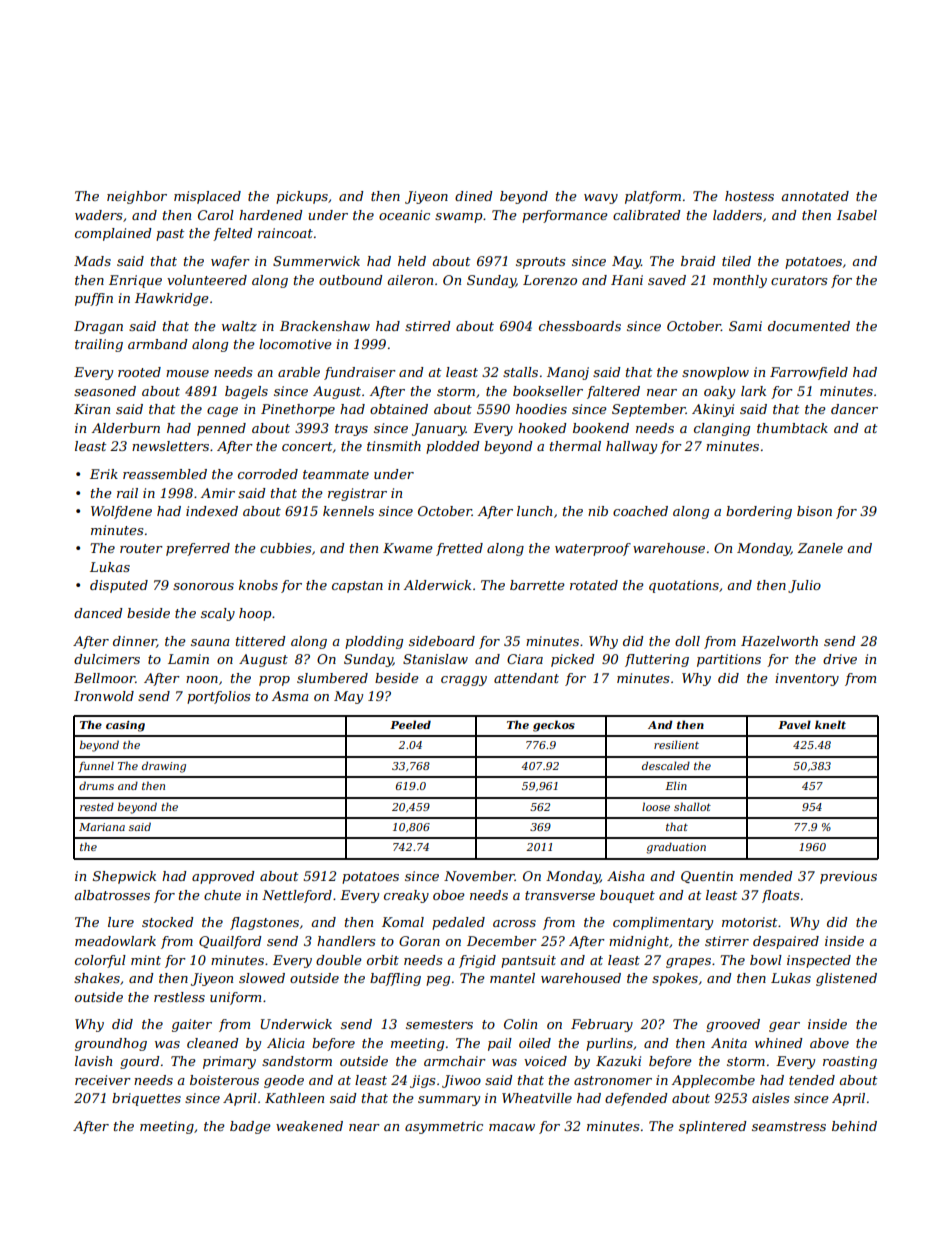  What do you see at coordinates (520, 372) in the page?
I see `stalls` at bounding box center [520, 372].
